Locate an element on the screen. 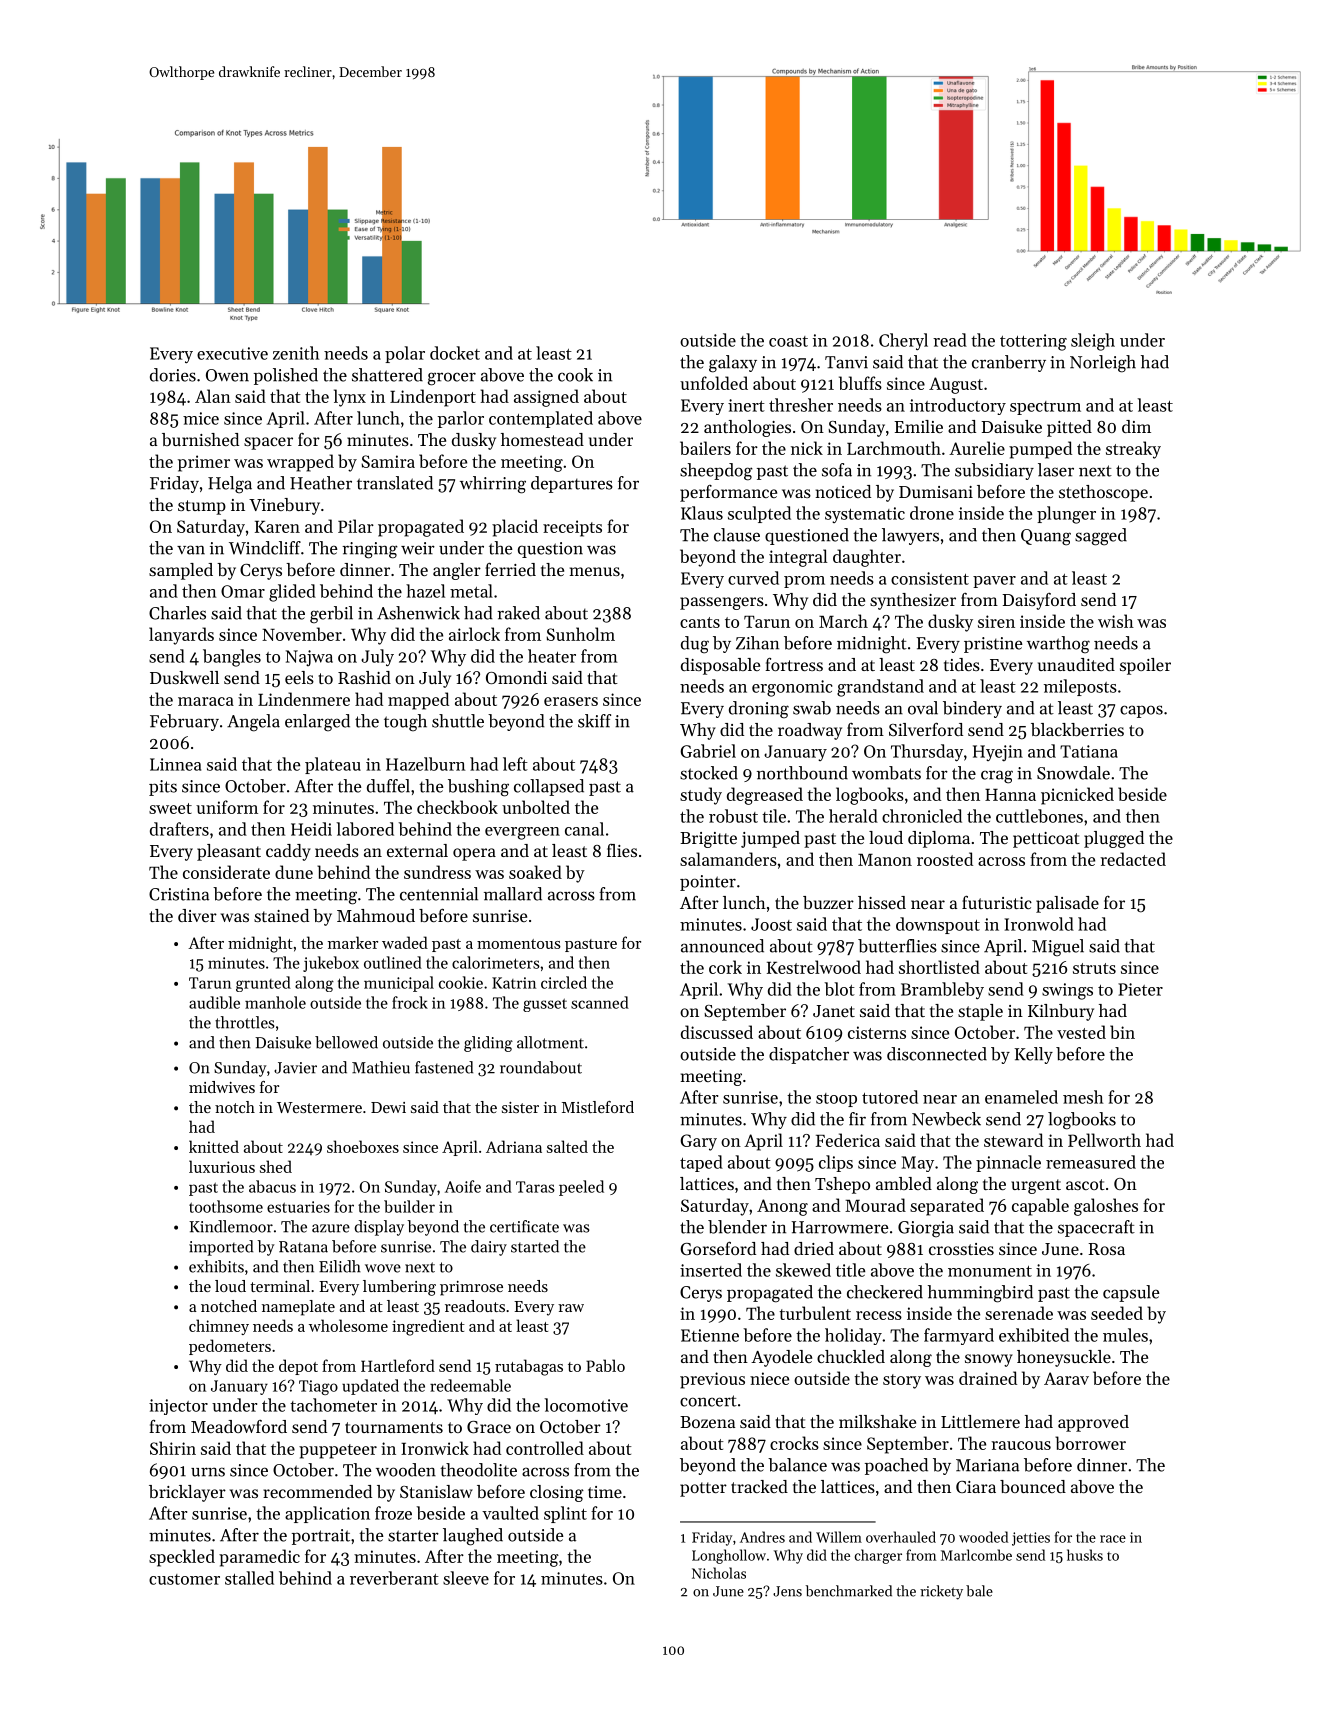  Jens is located at coordinates (787, 1591).
